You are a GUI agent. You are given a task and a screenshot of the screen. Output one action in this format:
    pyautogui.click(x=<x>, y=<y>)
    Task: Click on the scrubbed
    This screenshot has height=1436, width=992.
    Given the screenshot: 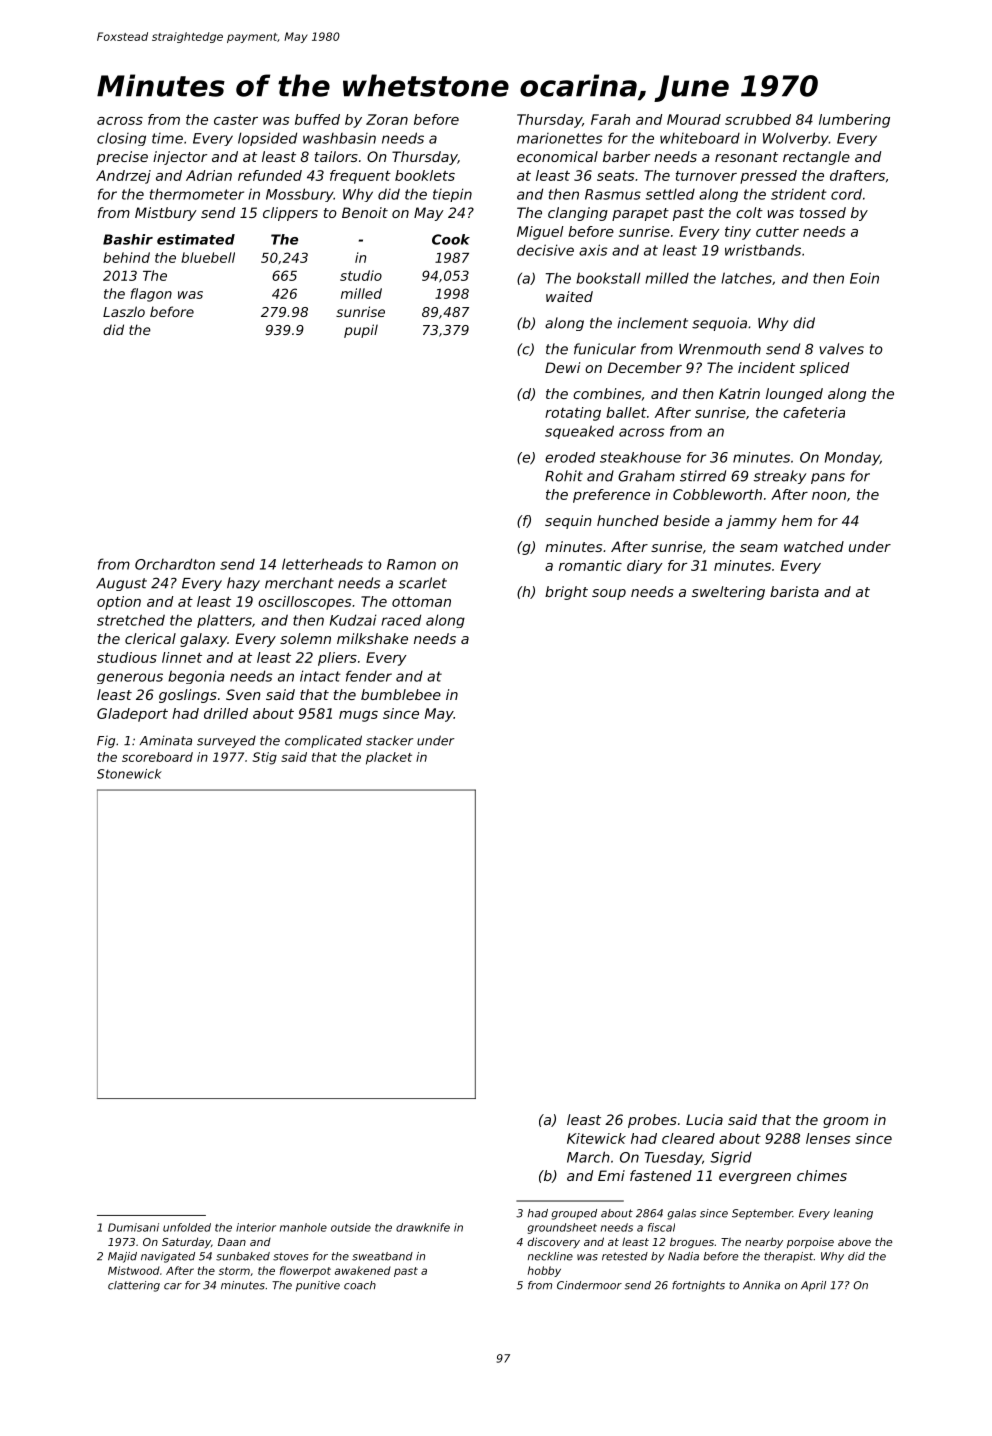 What is the action you would take?
    pyautogui.click(x=758, y=119)
